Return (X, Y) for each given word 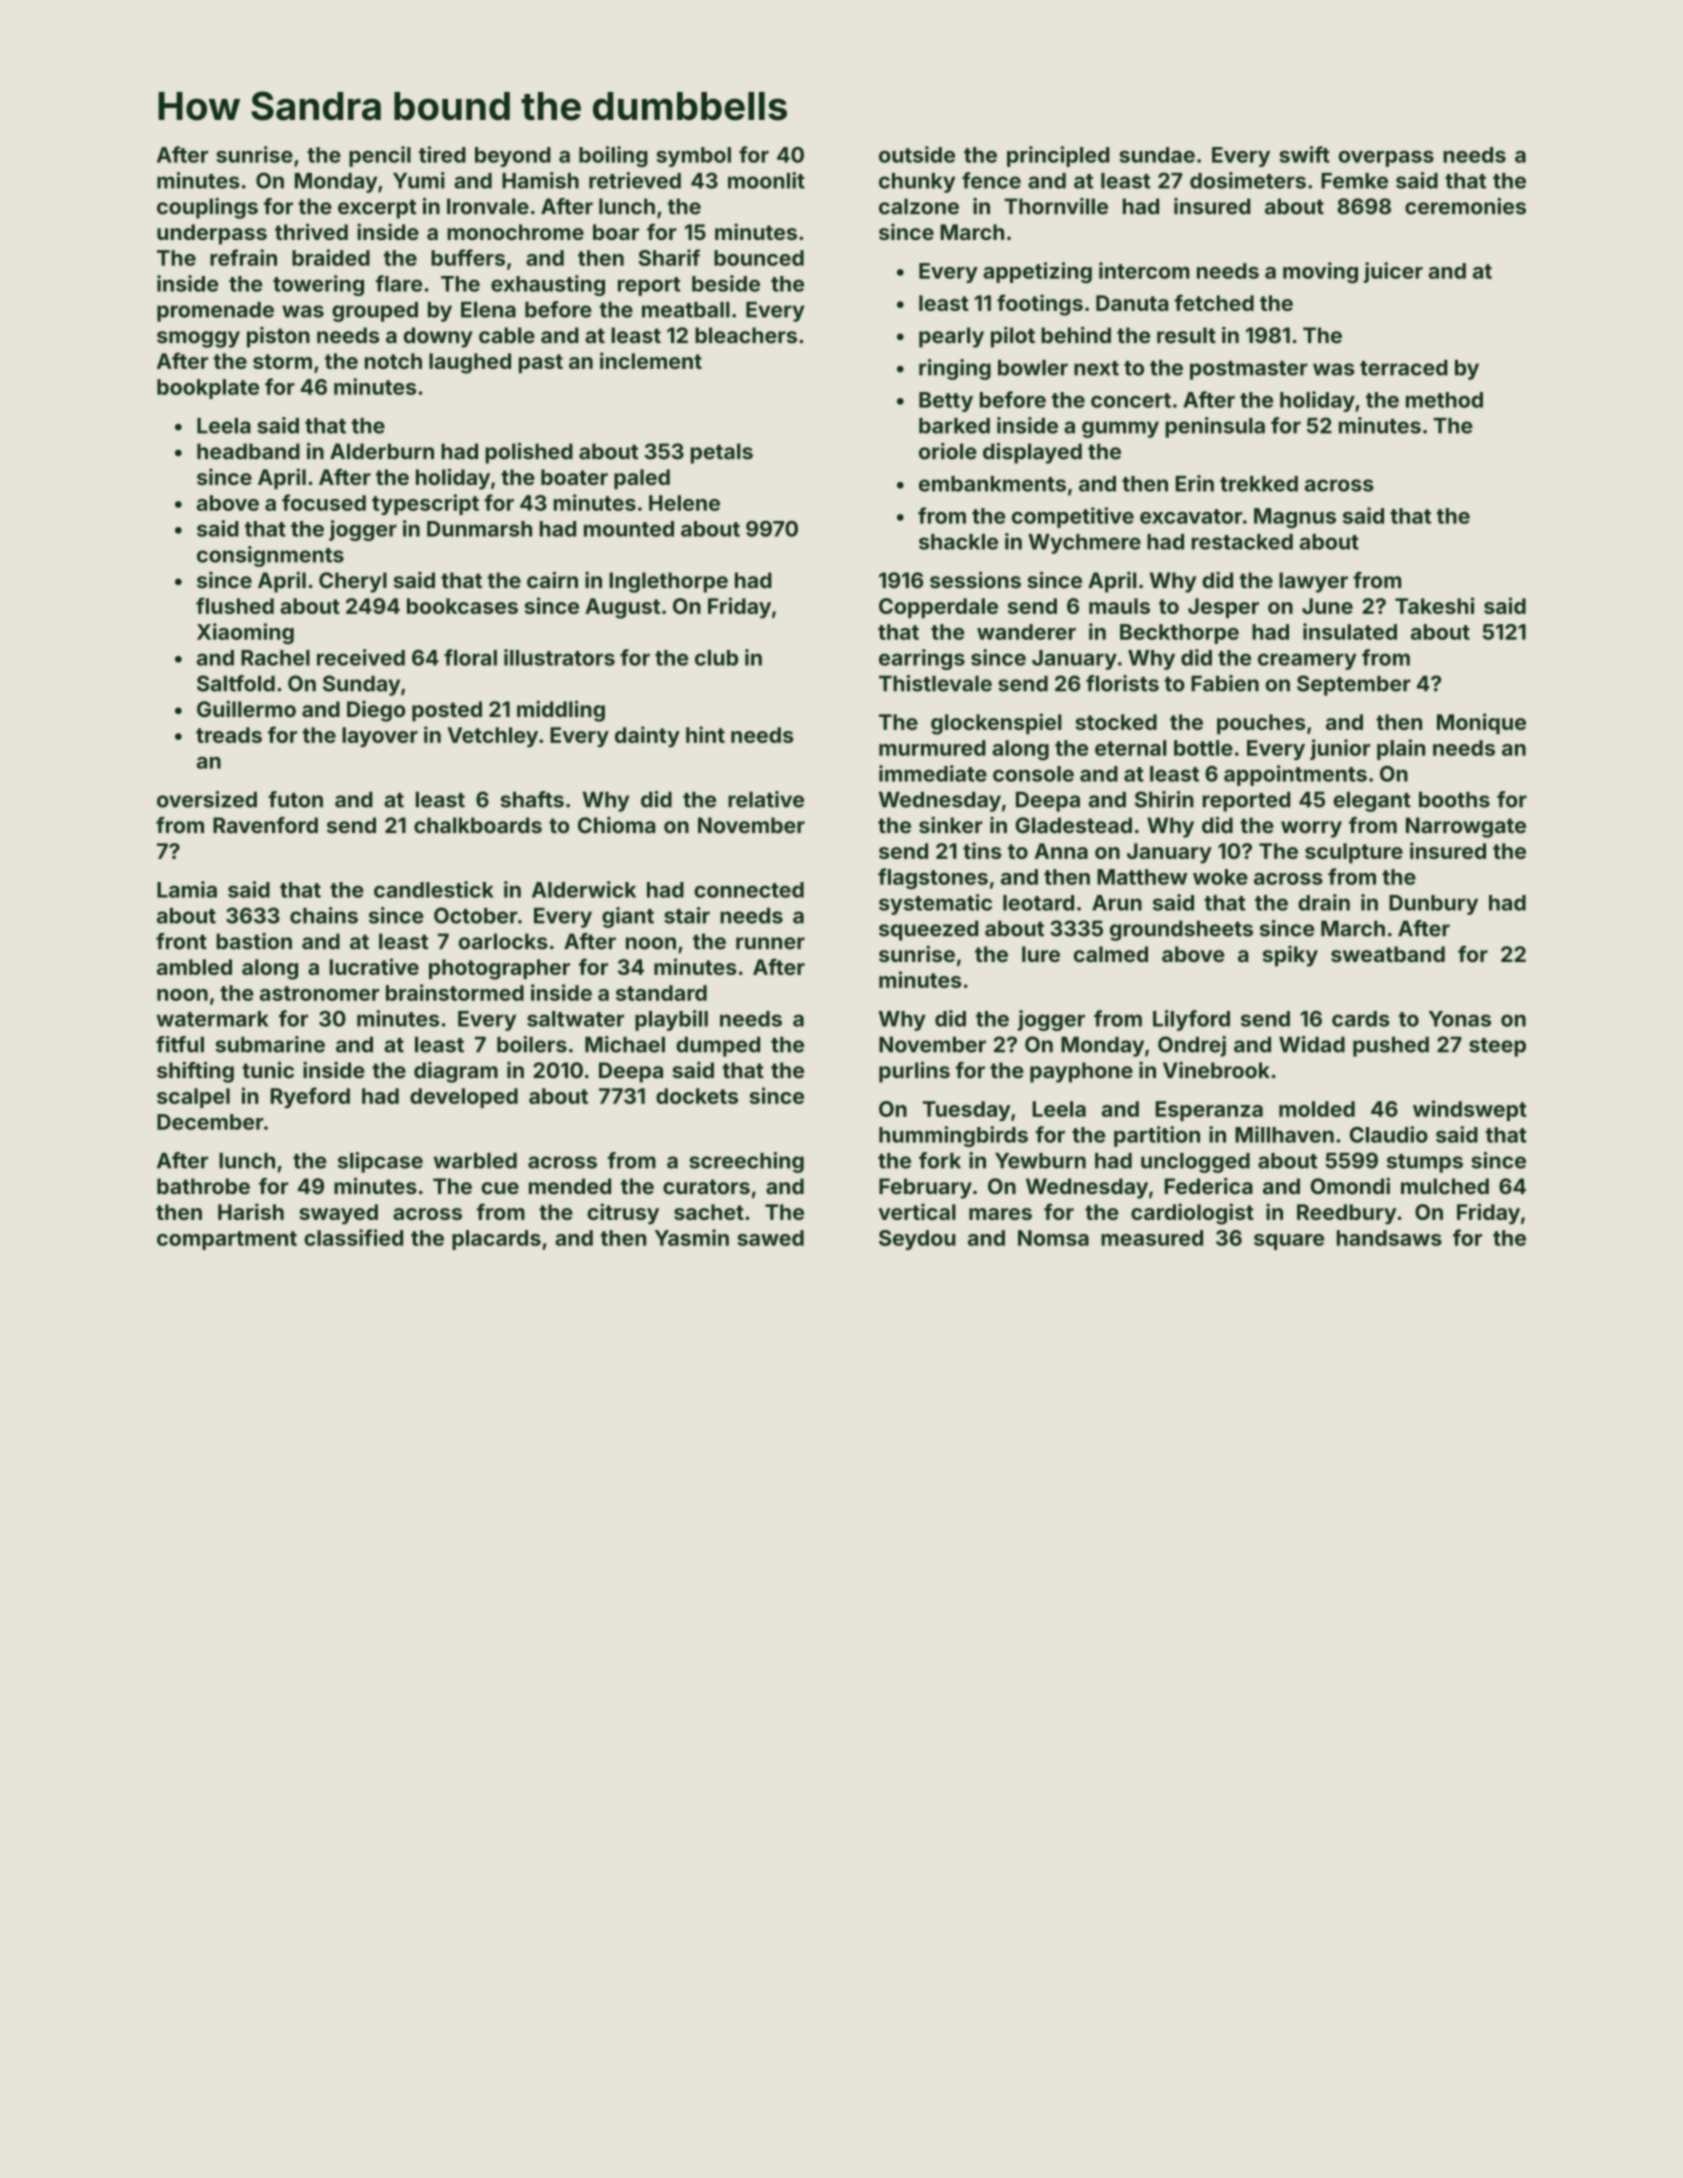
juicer (1393, 272)
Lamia (187, 889)
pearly (951, 337)
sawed (770, 1238)
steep (1497, 1047)
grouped (375, 312)
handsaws (1389, 1238)
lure (1041, 954)
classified (353, 1237)
